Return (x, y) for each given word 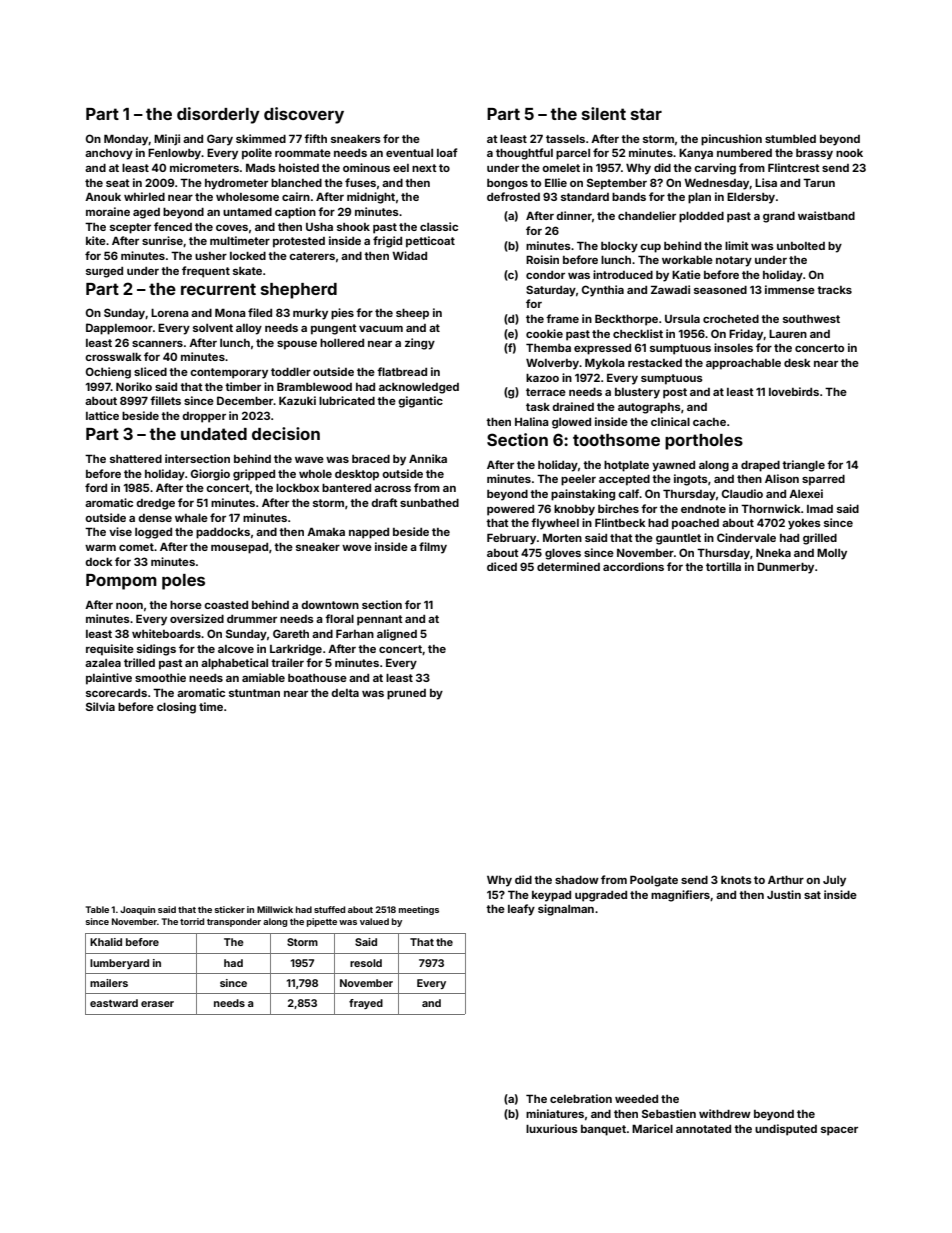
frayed (366, 1004)
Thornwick (771, 508)
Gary (220, 140)
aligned (397, 635)
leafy (521, 910)
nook (849, 153)
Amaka (326, 532)
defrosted (513, 196)
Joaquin (137, 910)
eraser (157, 1004)
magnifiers (680, 896)
